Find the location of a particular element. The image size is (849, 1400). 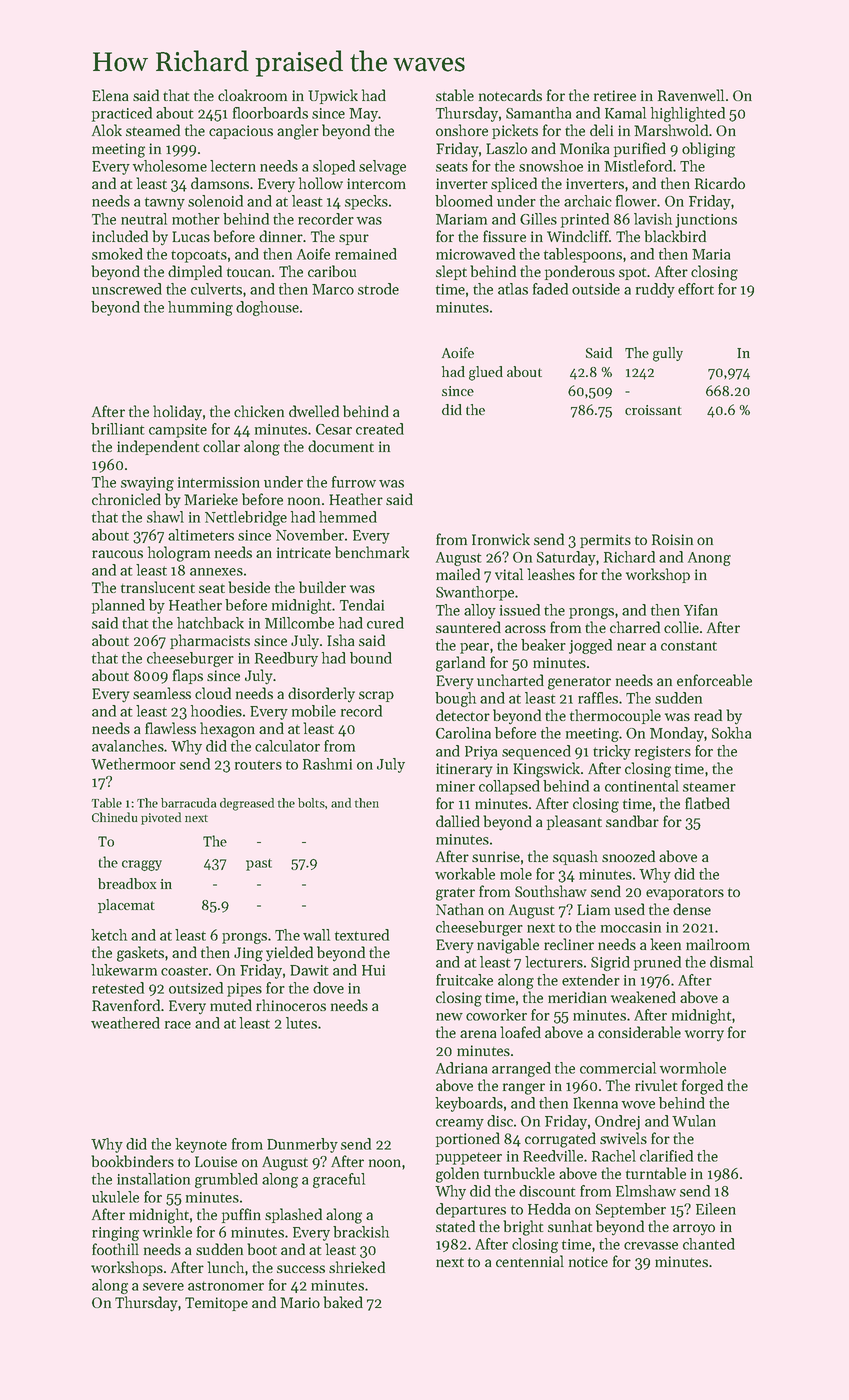

strode is located at coordinates (378, 289).
